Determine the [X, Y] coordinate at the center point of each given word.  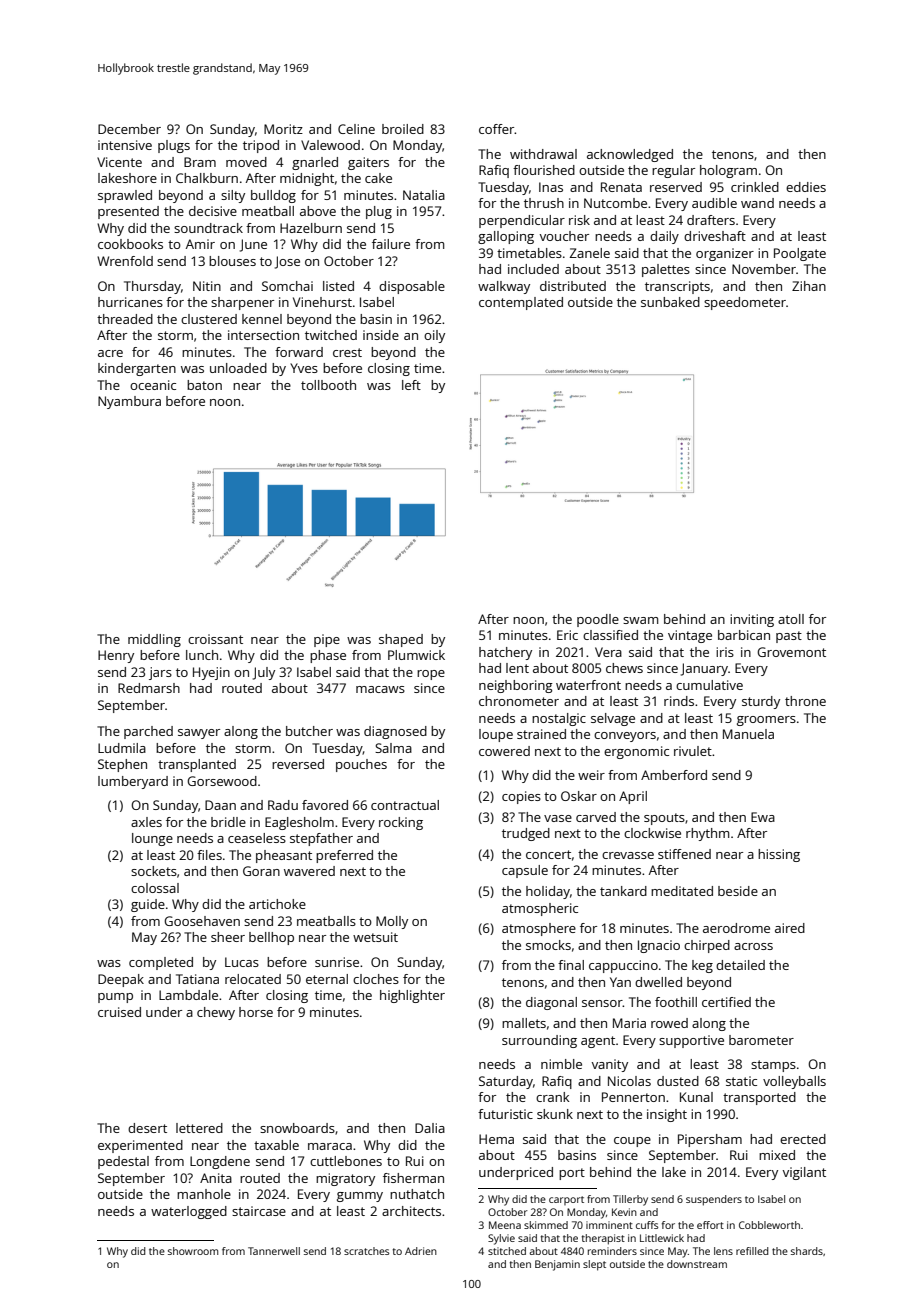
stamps [773, 1066]
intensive [125, 145]
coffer [497, 129]
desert [147, 1128]
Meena [505, 1225]
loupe [496, 735]
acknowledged [630, 155]
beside [738, 891]
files [209, 855]
